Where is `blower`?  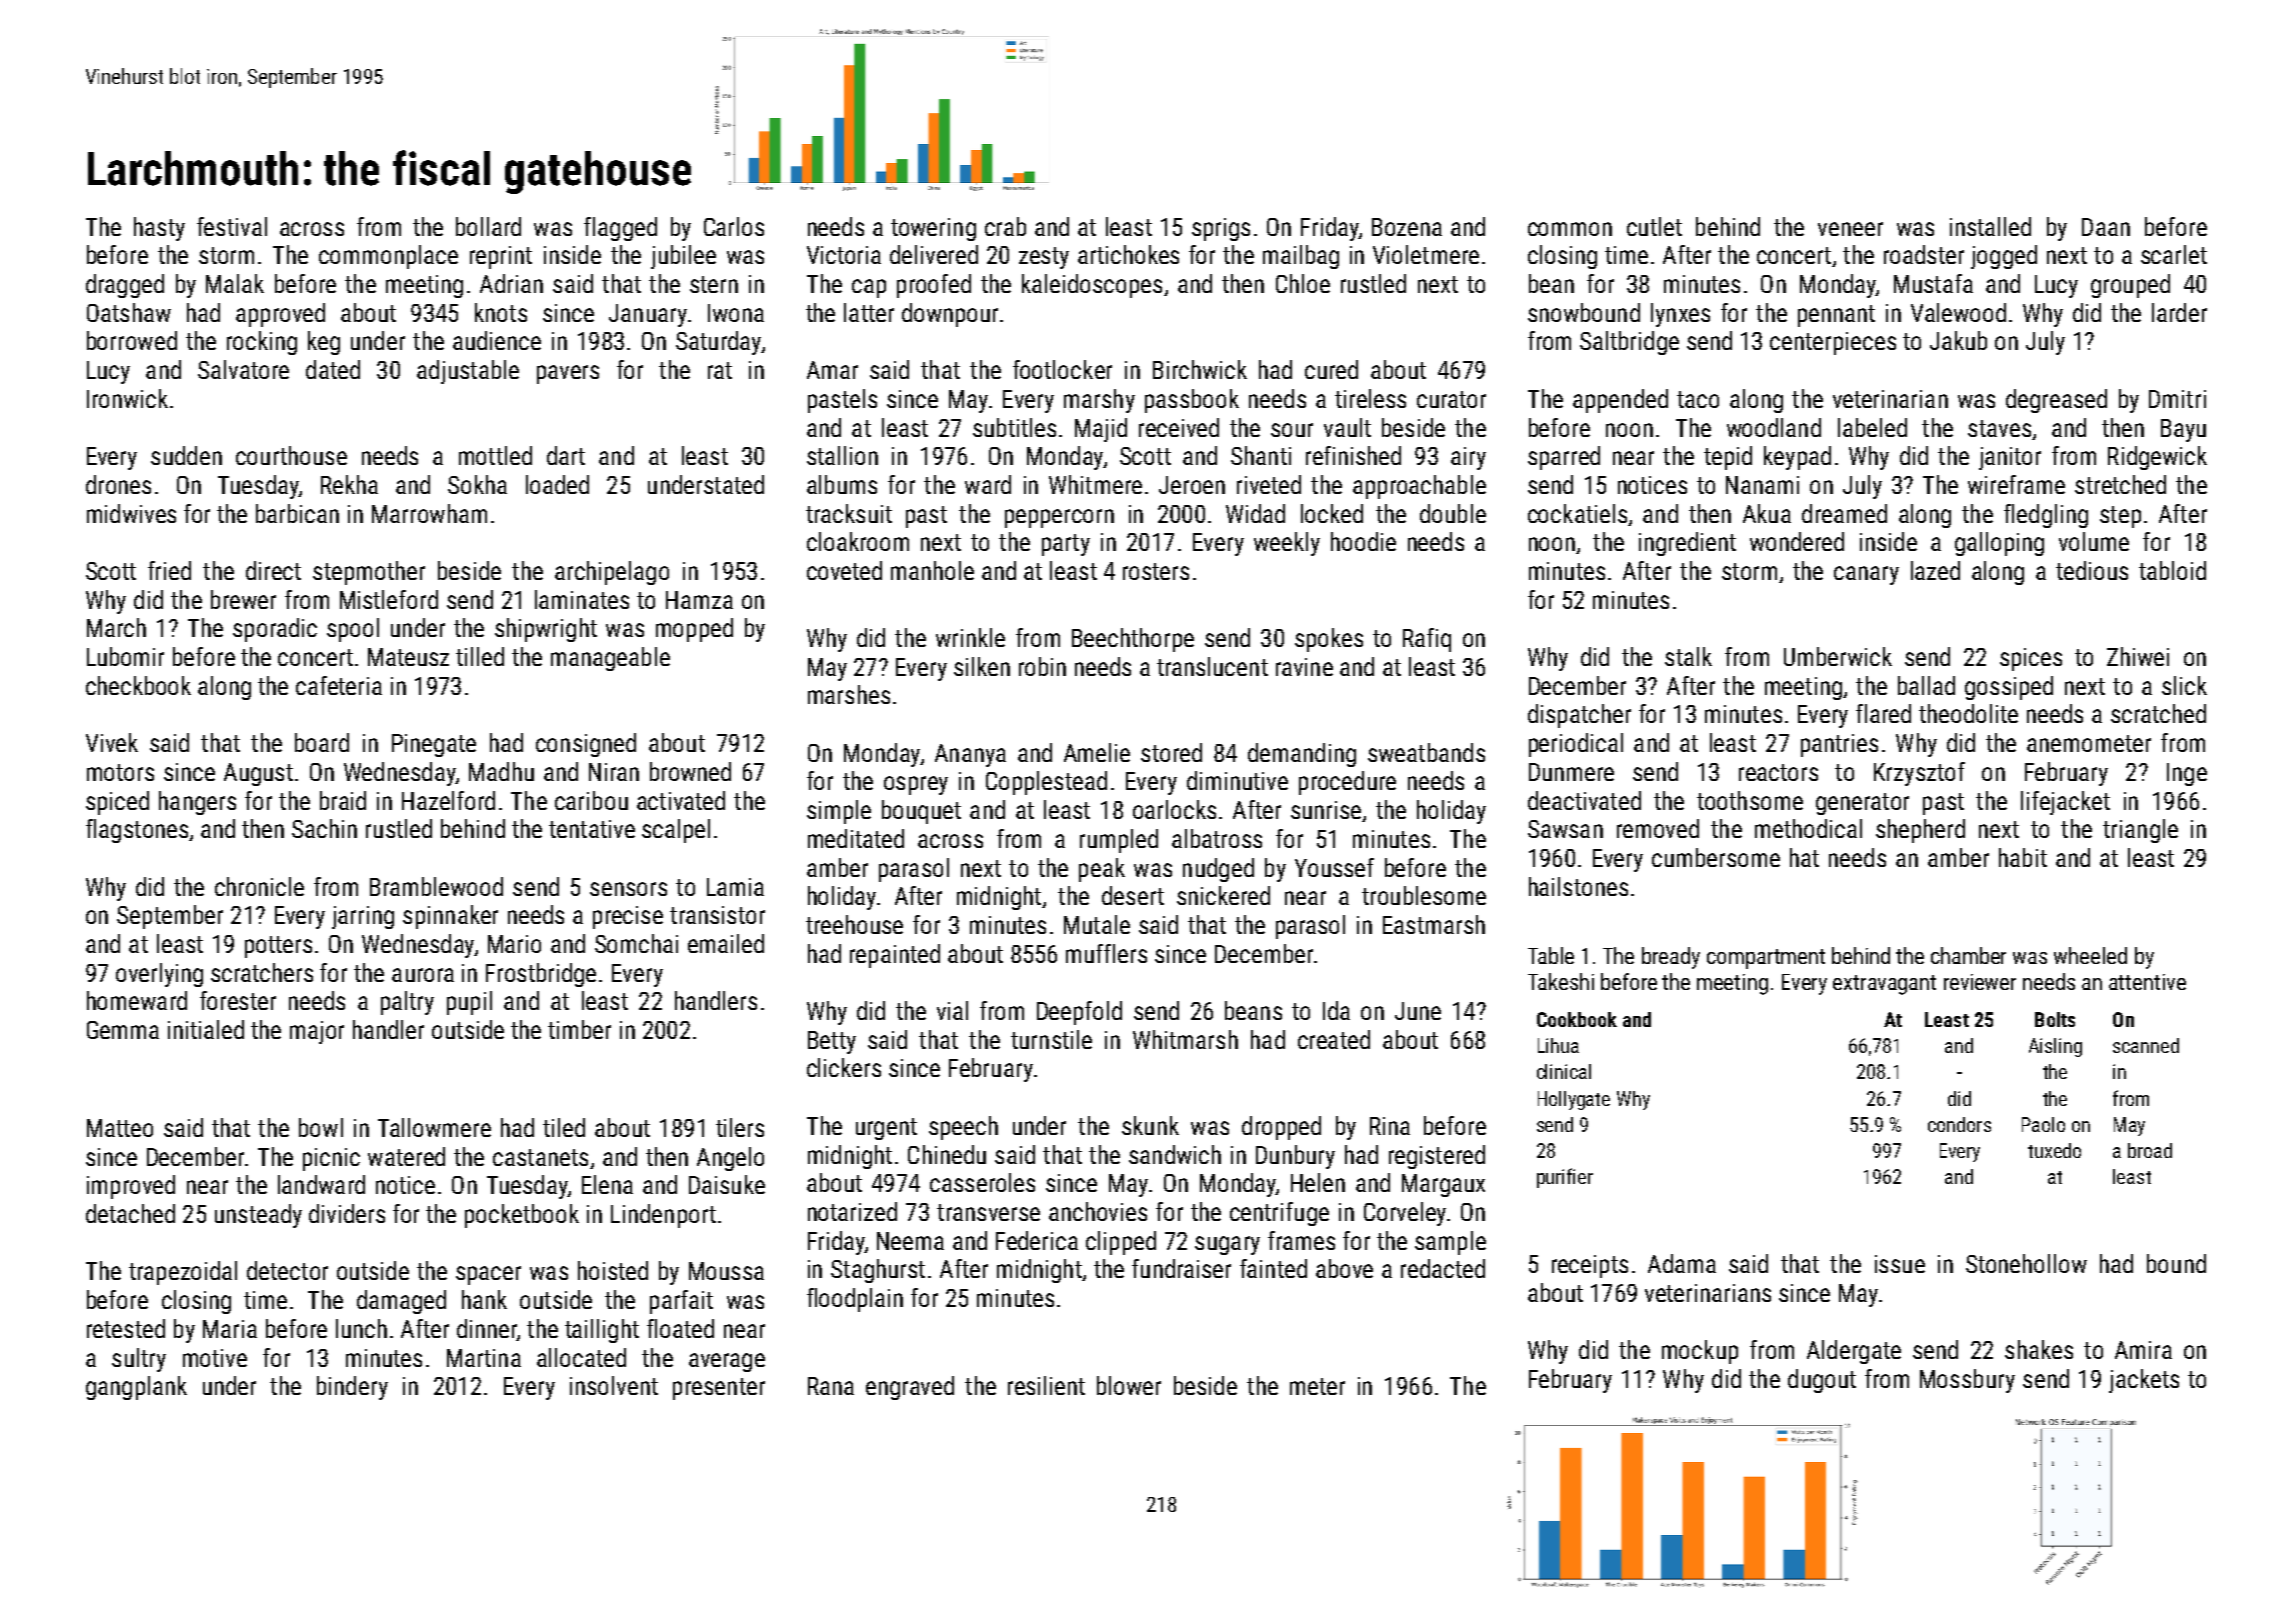 blower is located at coordinates (1129, 1385).
